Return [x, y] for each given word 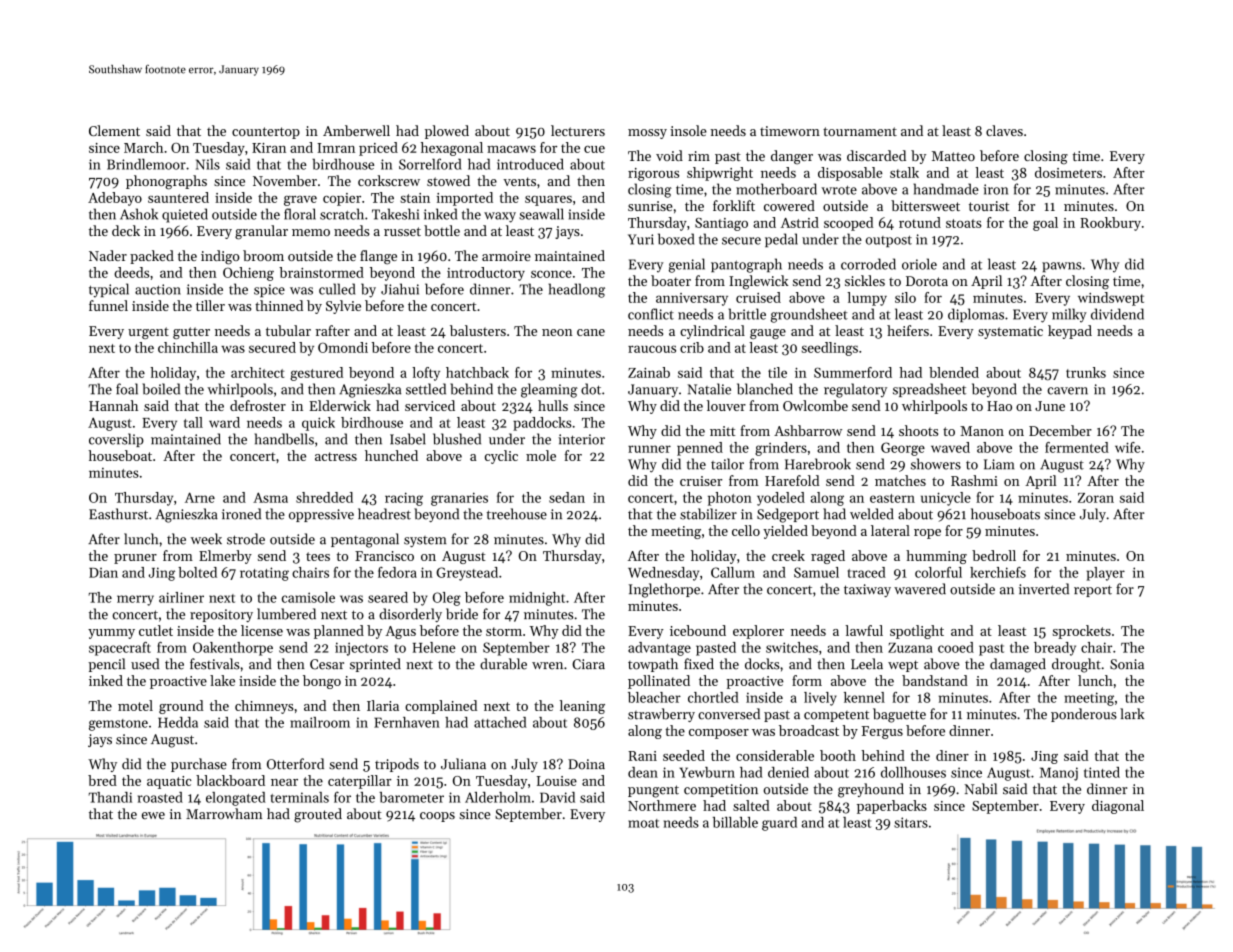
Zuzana [910, 648]
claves [1004, 130]
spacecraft [120, 649]
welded [872, 514]
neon [557, 332]
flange [378, 257]
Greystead [467, 574]
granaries [459, 499]
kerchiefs [998, 572]
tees [318, 556]
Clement [114, 130]
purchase [199, 765]
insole [688, 130]
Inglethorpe [664, 590]
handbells [284, 439]
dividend [1117, 314]
